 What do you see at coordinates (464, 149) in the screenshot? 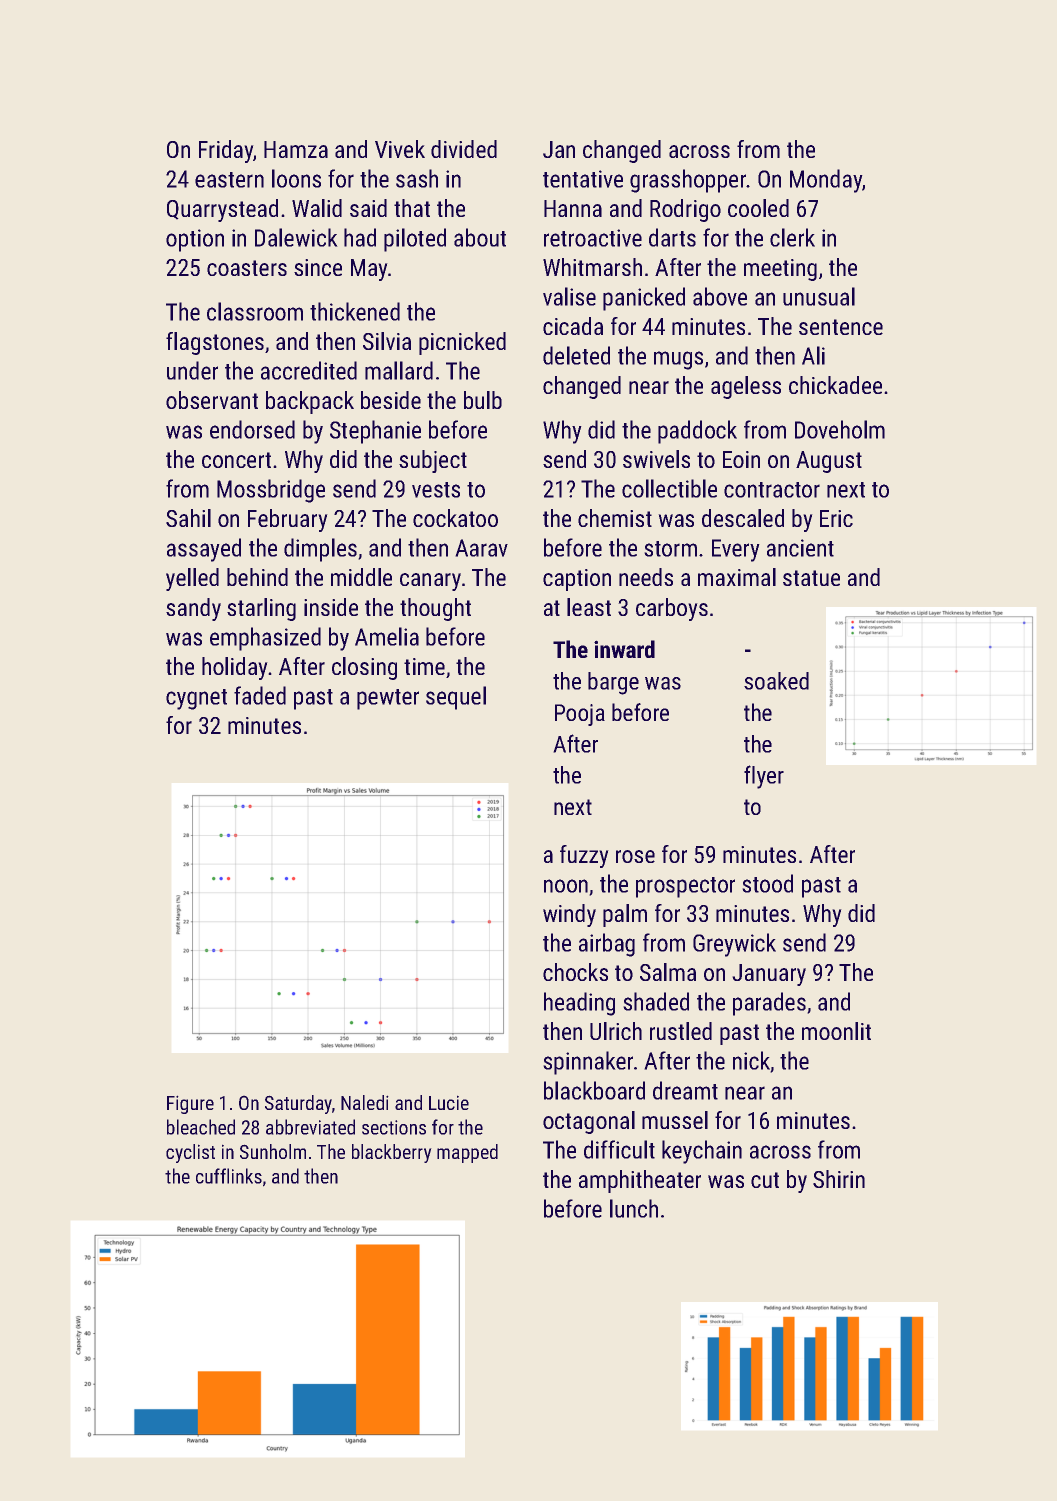
I see `divided` at bounding box center [464, 149].
